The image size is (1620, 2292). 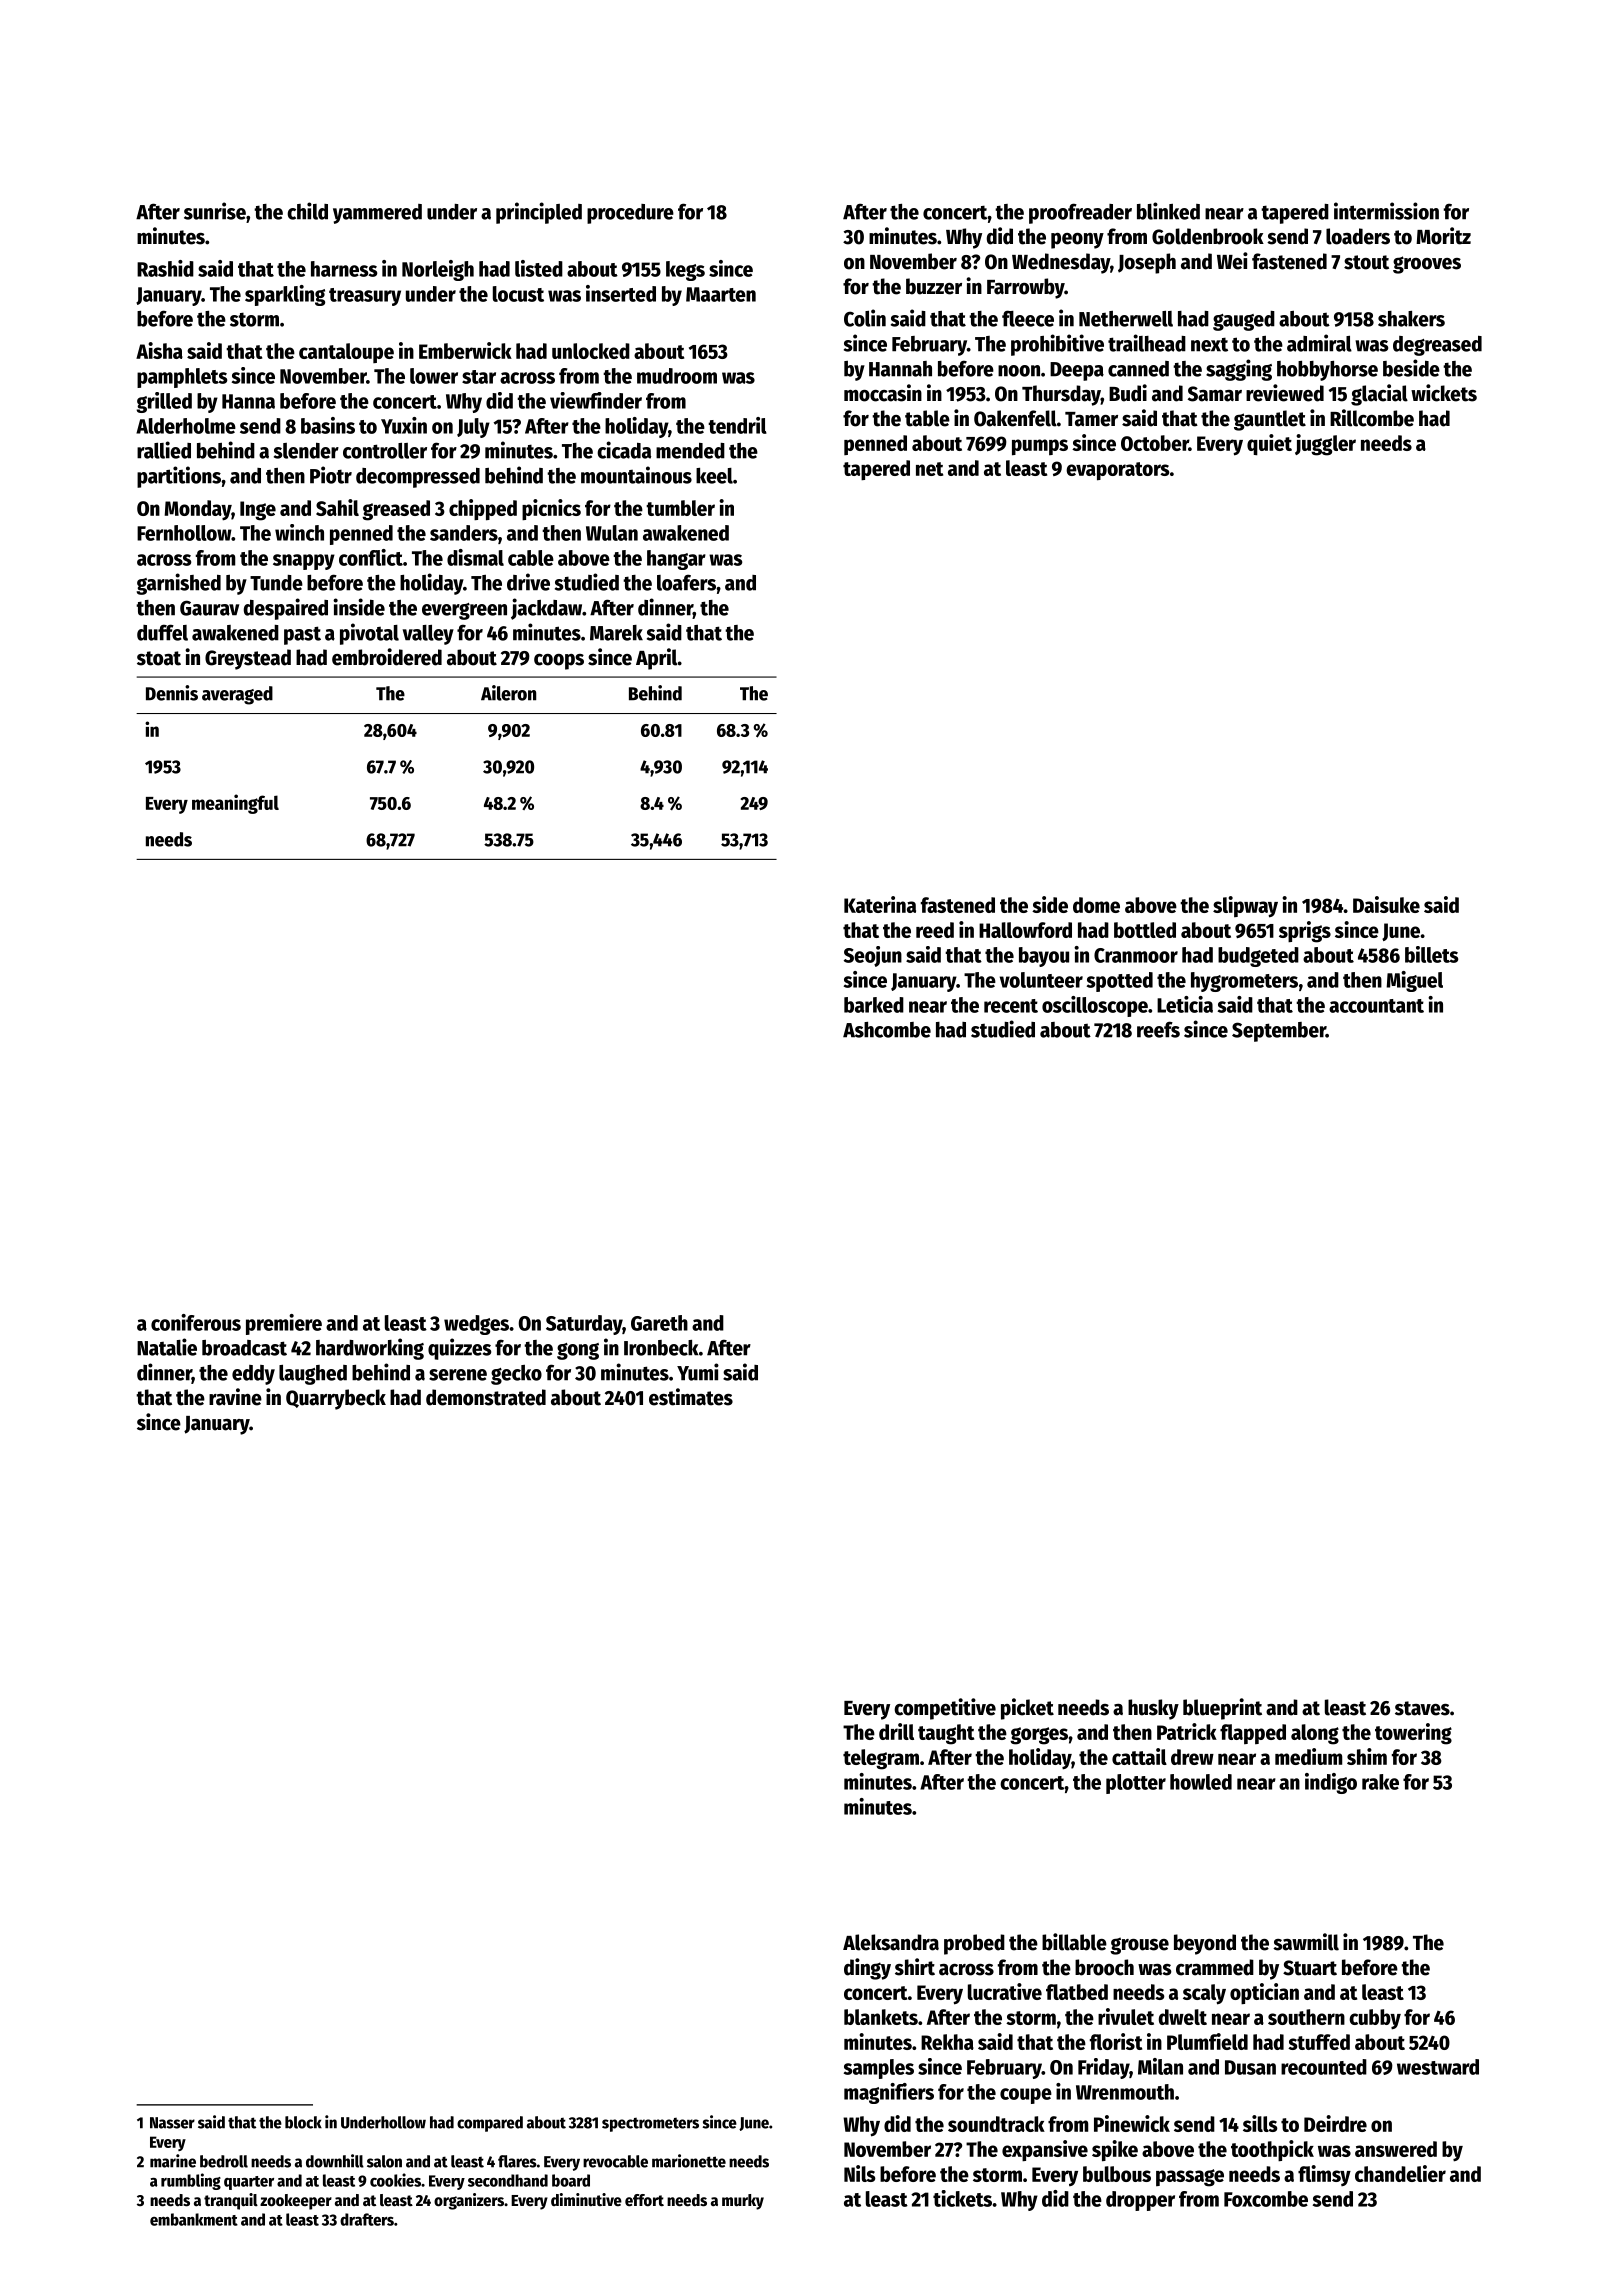 What do you see at coordinates (1140, 2201) in the screenshot?
I see `dropper` at bounding box center [1140, 2201].
